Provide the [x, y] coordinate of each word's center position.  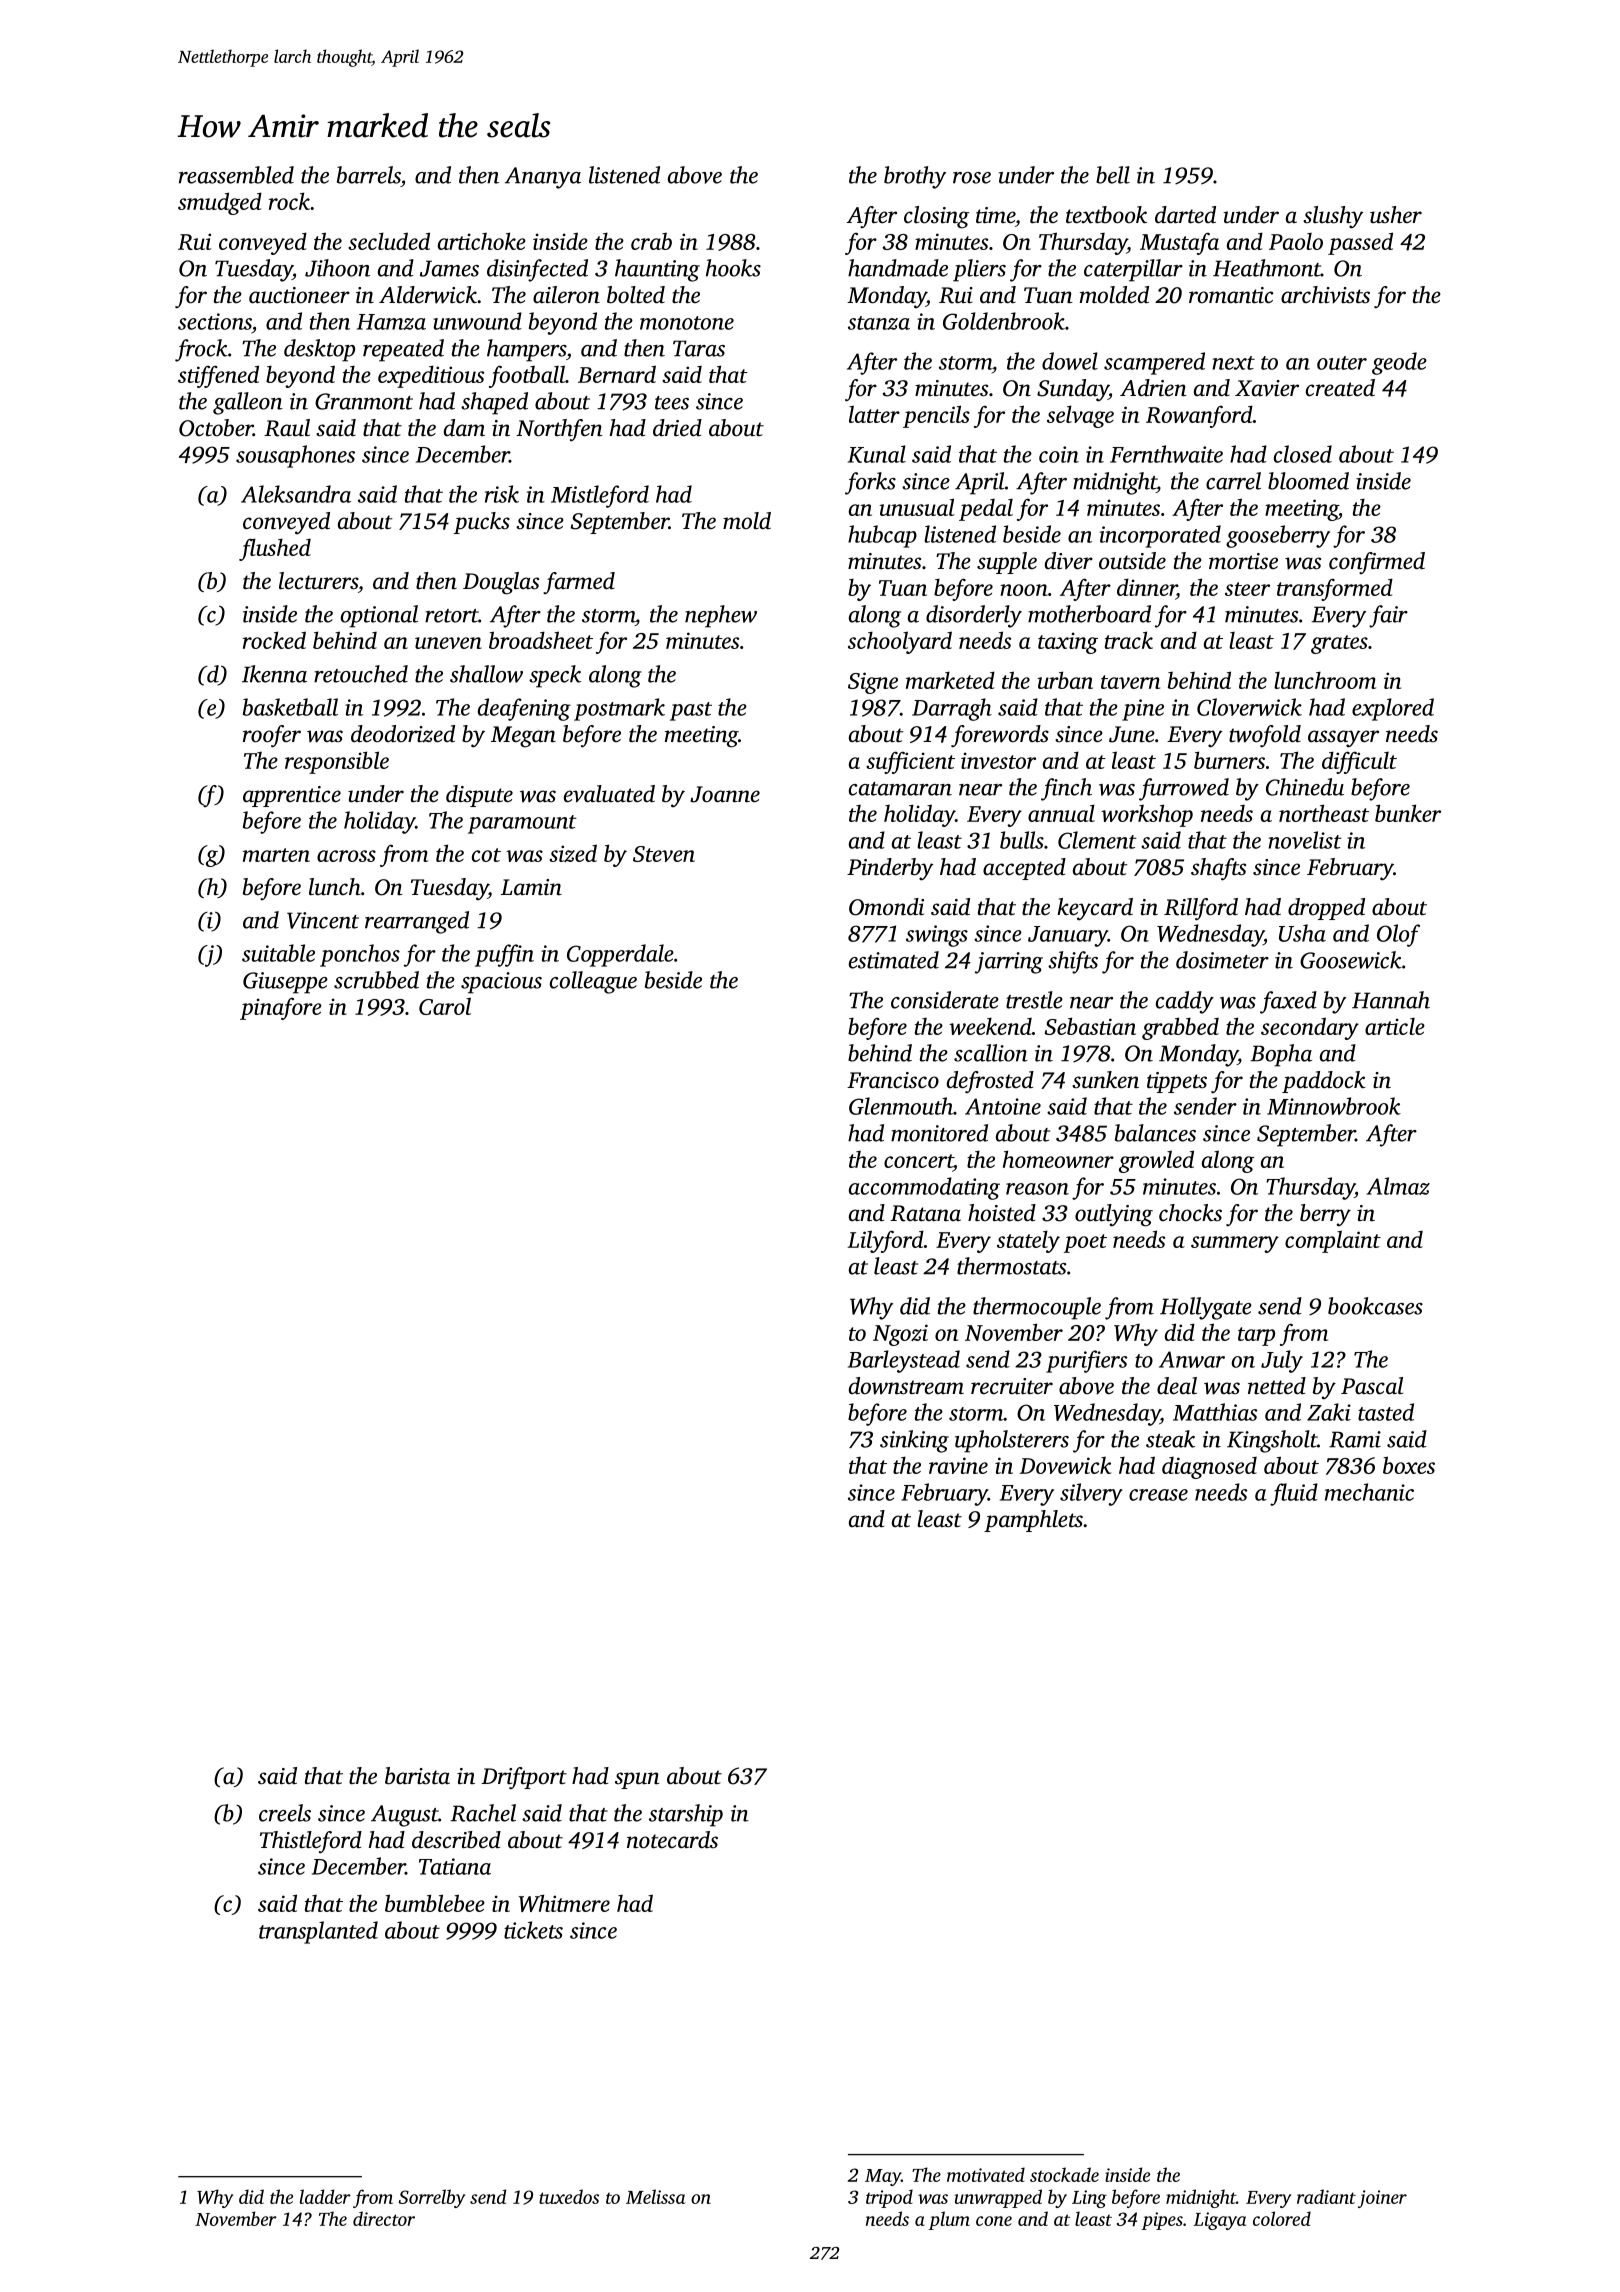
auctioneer [299, 295]
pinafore [281, 1008]
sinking [914, 1441]
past [691, 711]
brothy [915, 177]
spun [637, 1780]
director [384, 2218]
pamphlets [1033, 1521]
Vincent [323, 920]
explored [1393, 709]
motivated [986, 2174]
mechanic [1369, 1492]
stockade [1064, 2174]
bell [1113, 175]
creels [285, 1813]
